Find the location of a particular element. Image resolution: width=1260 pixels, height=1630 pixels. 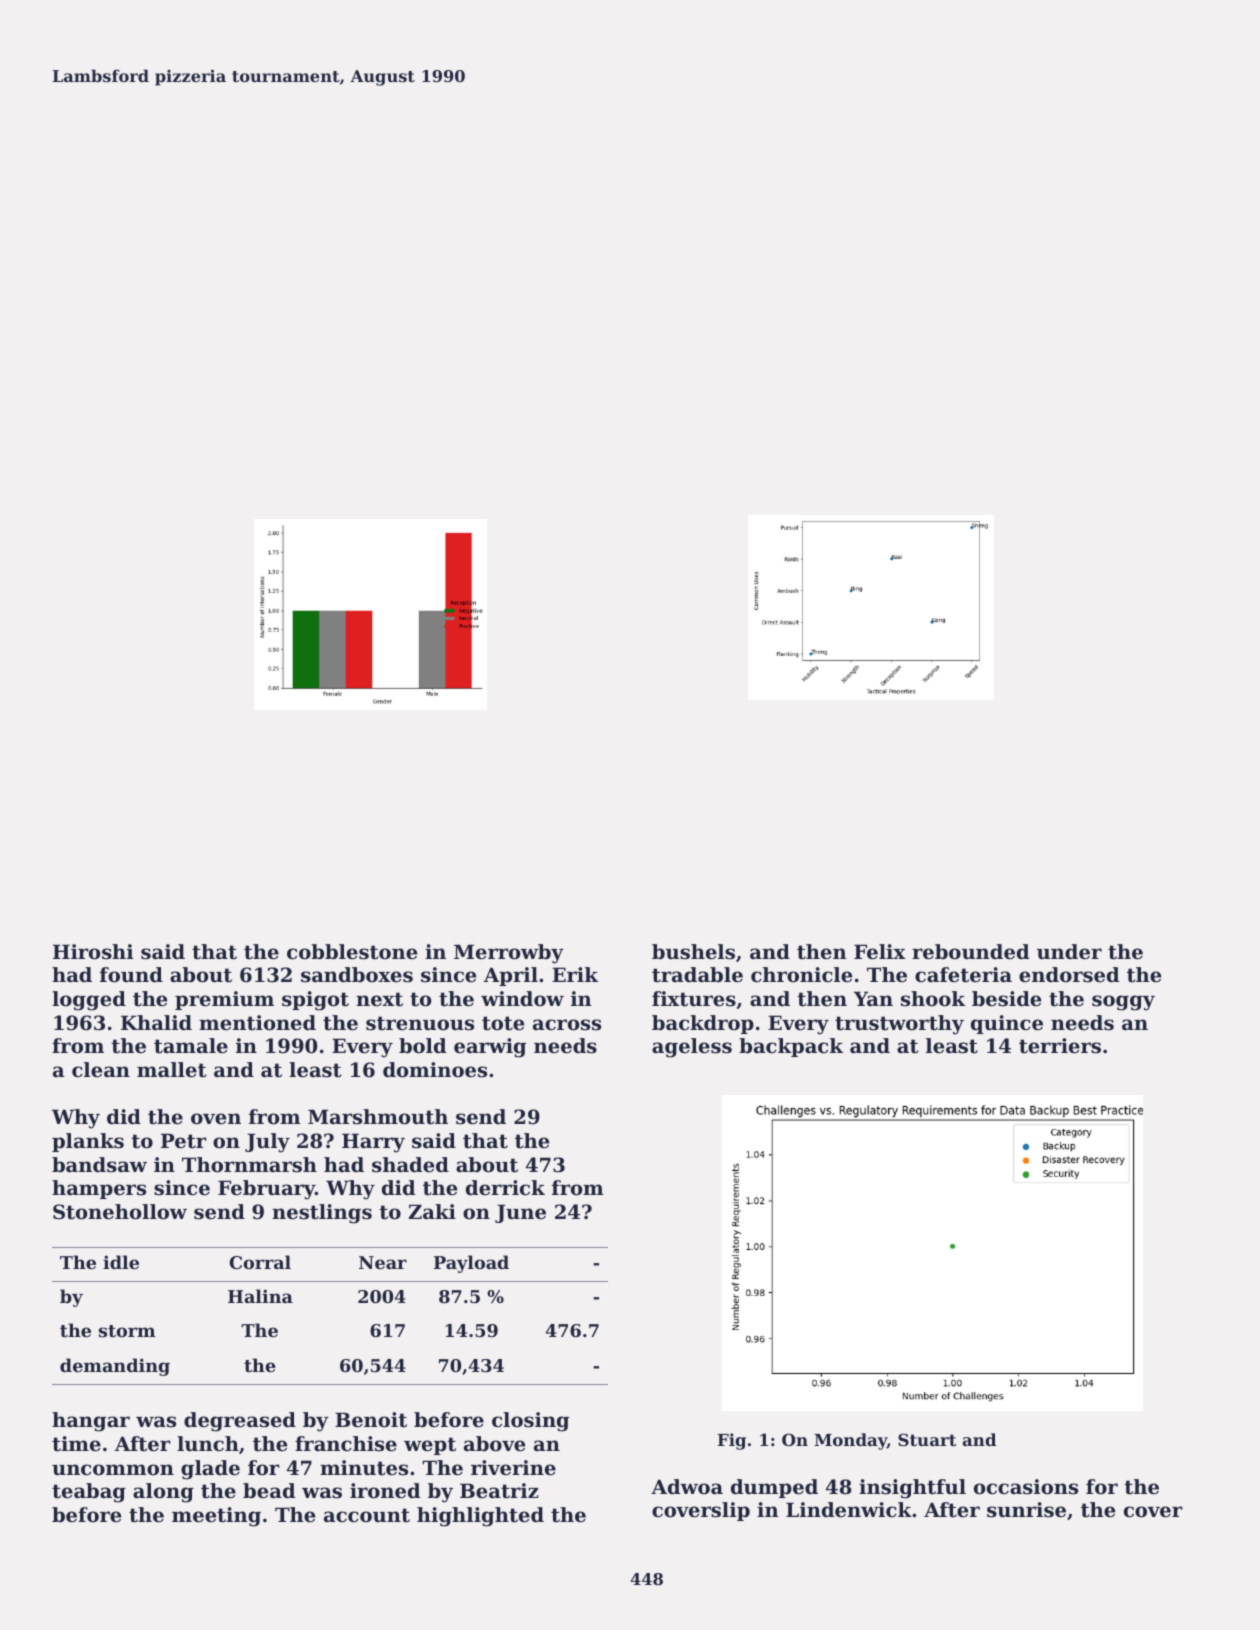

highlighted is located at coordinates (480, 1517).
